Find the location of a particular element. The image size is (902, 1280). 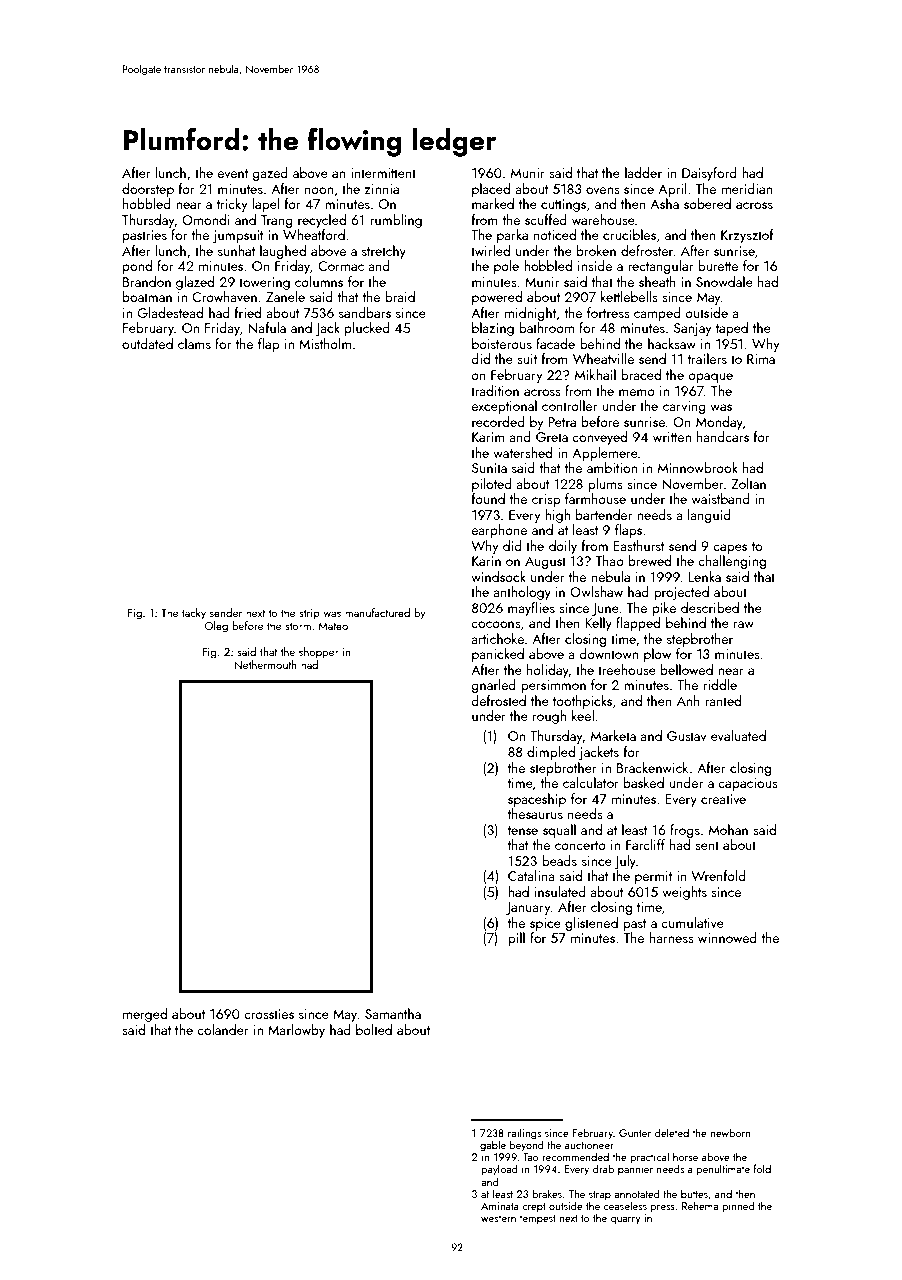

Zoltan is located at coordinates (748, 483).
